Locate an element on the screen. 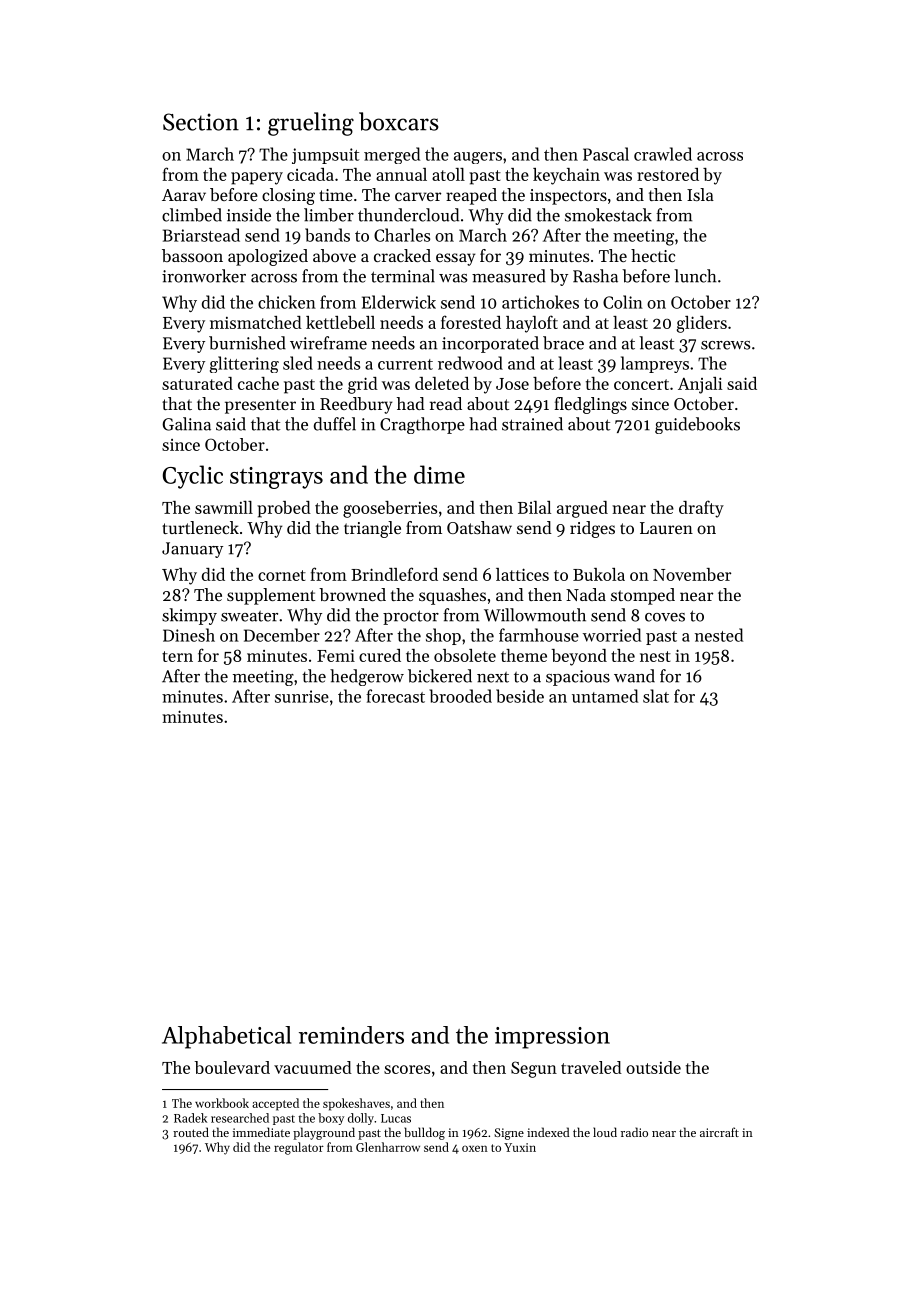 The height and width of the screenshot is (1310, 923). accepted is located at coordinates (275, 1104).
